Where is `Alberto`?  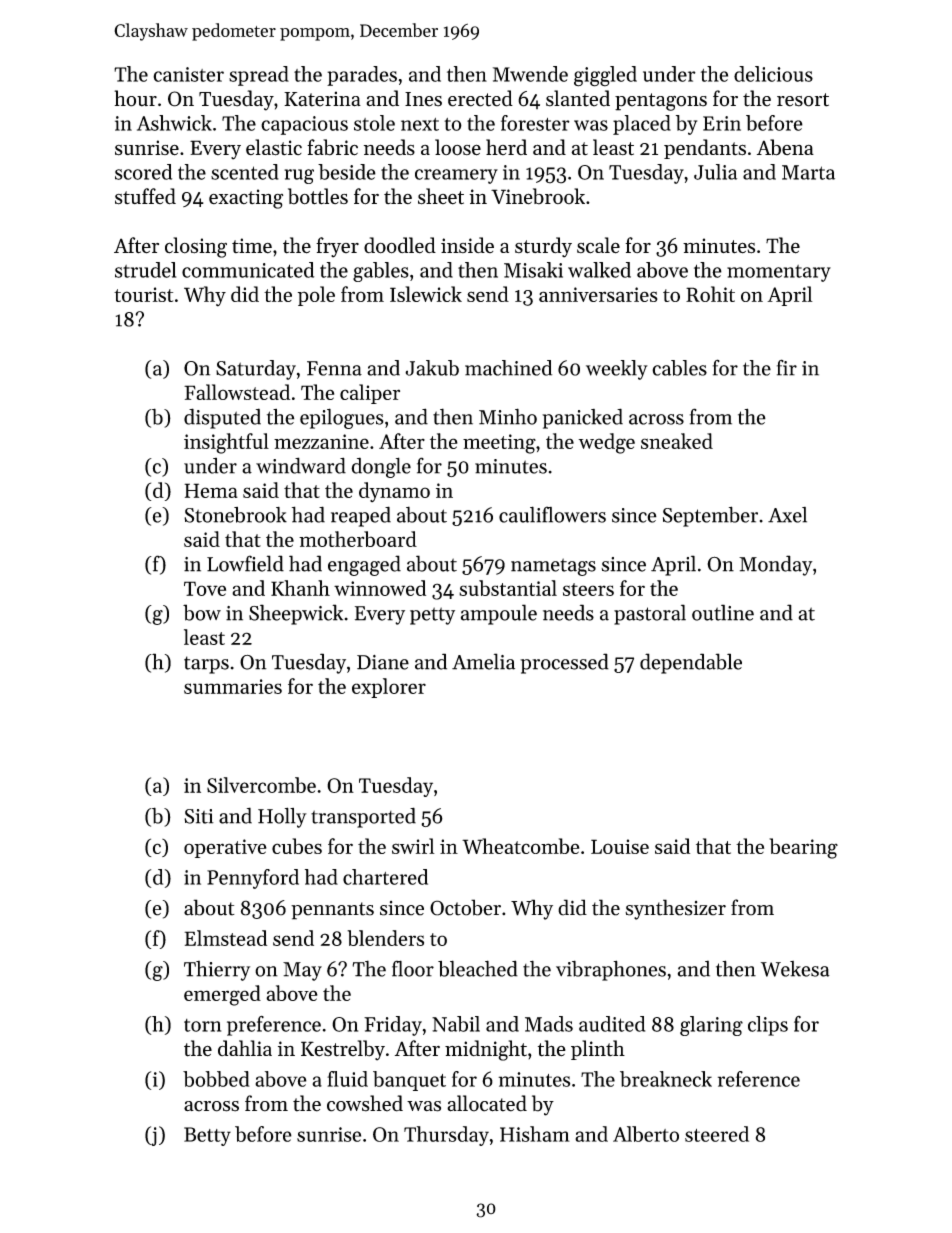 Alberto is located at coordinates (646, 1134).
